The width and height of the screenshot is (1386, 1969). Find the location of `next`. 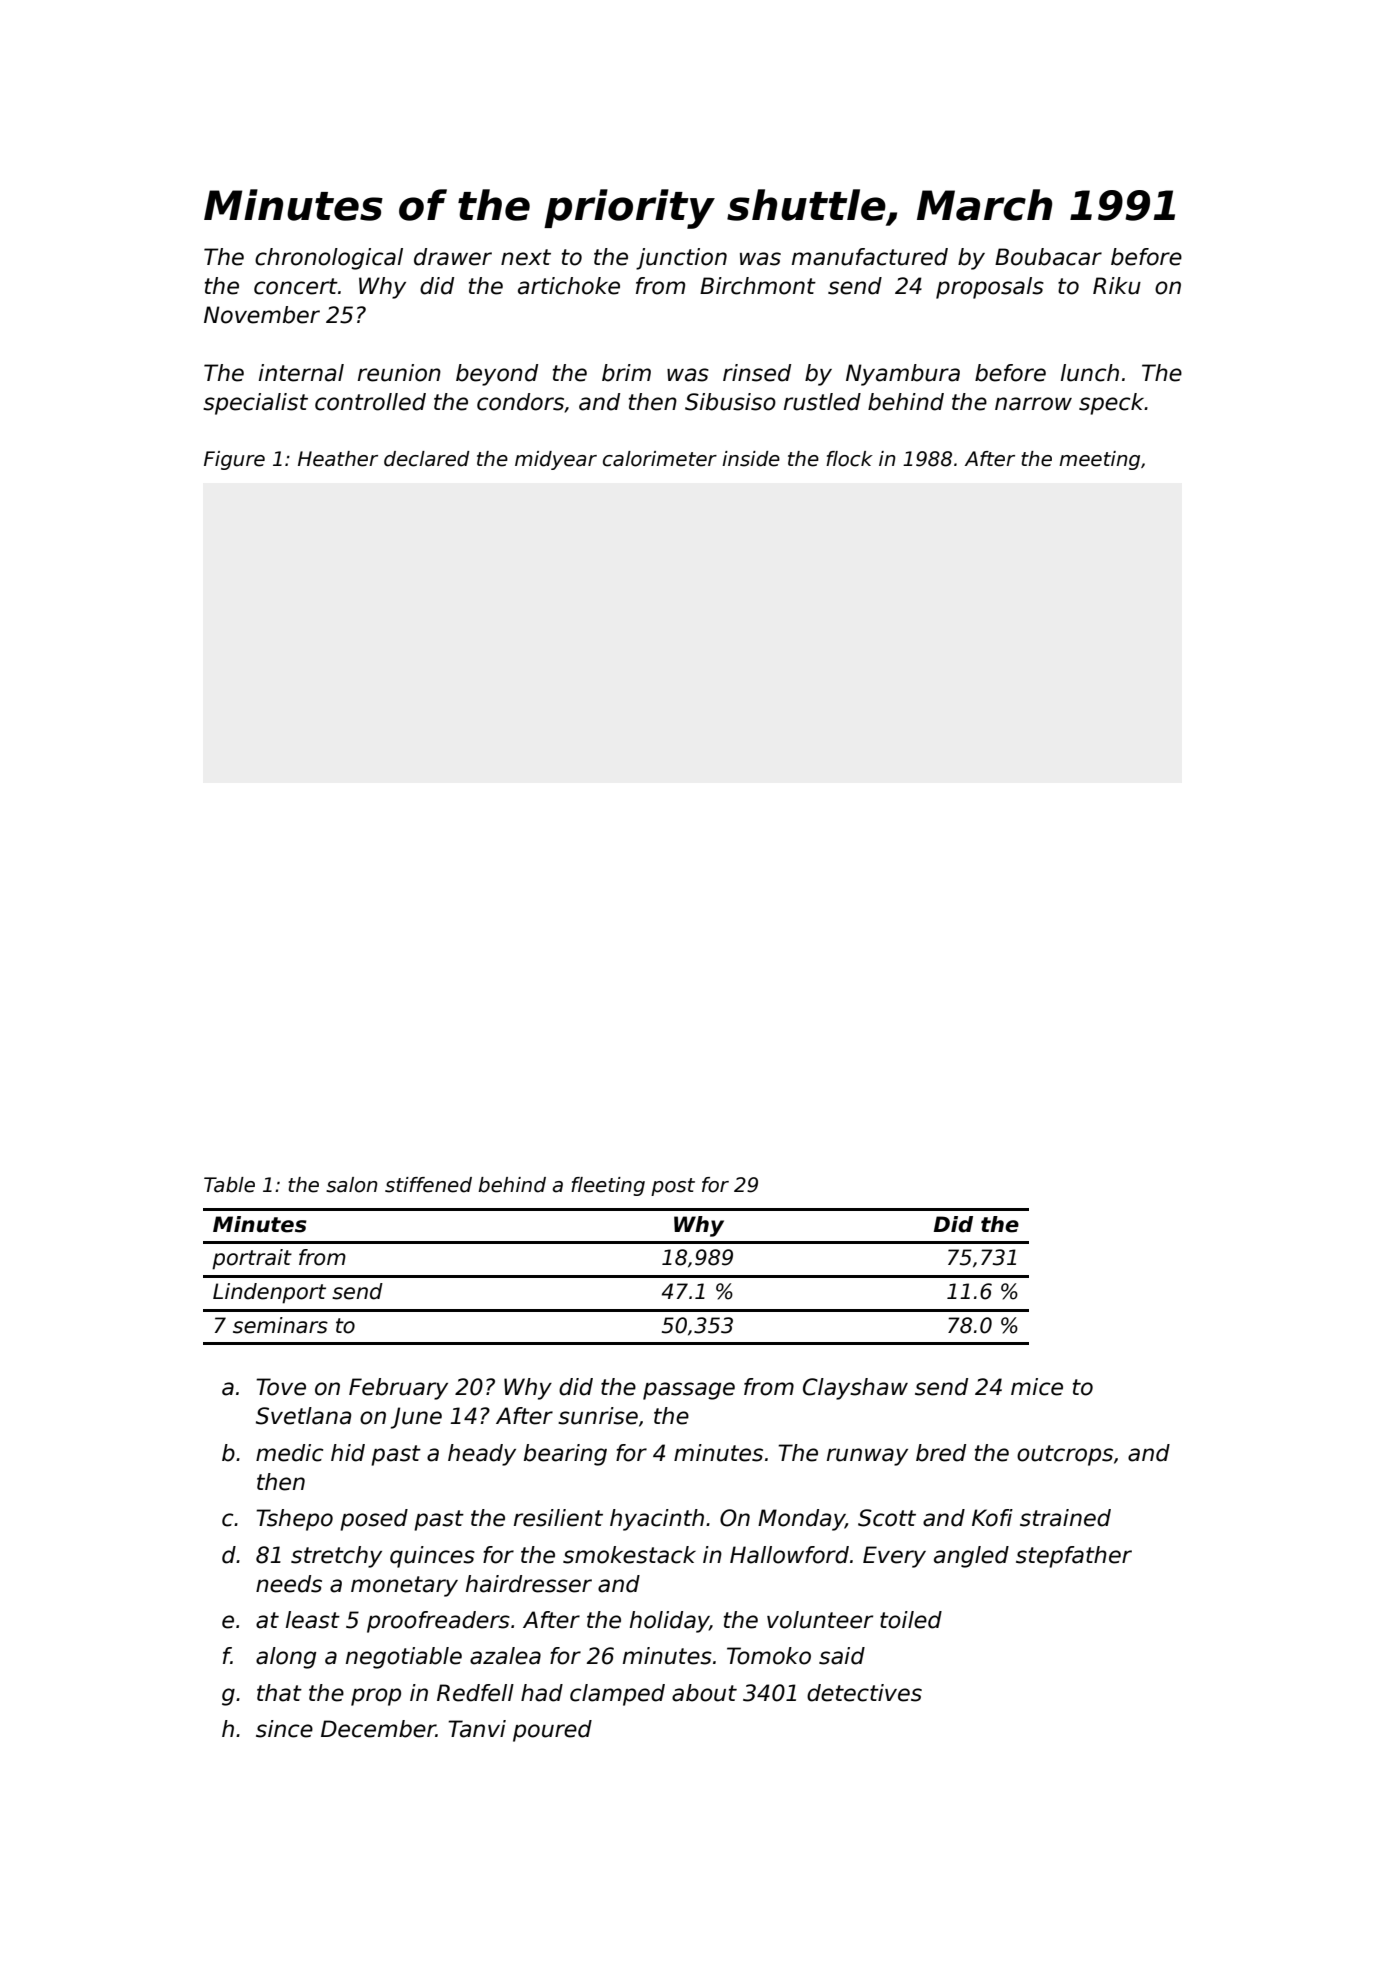

next is located at coordinates (526, 257).
